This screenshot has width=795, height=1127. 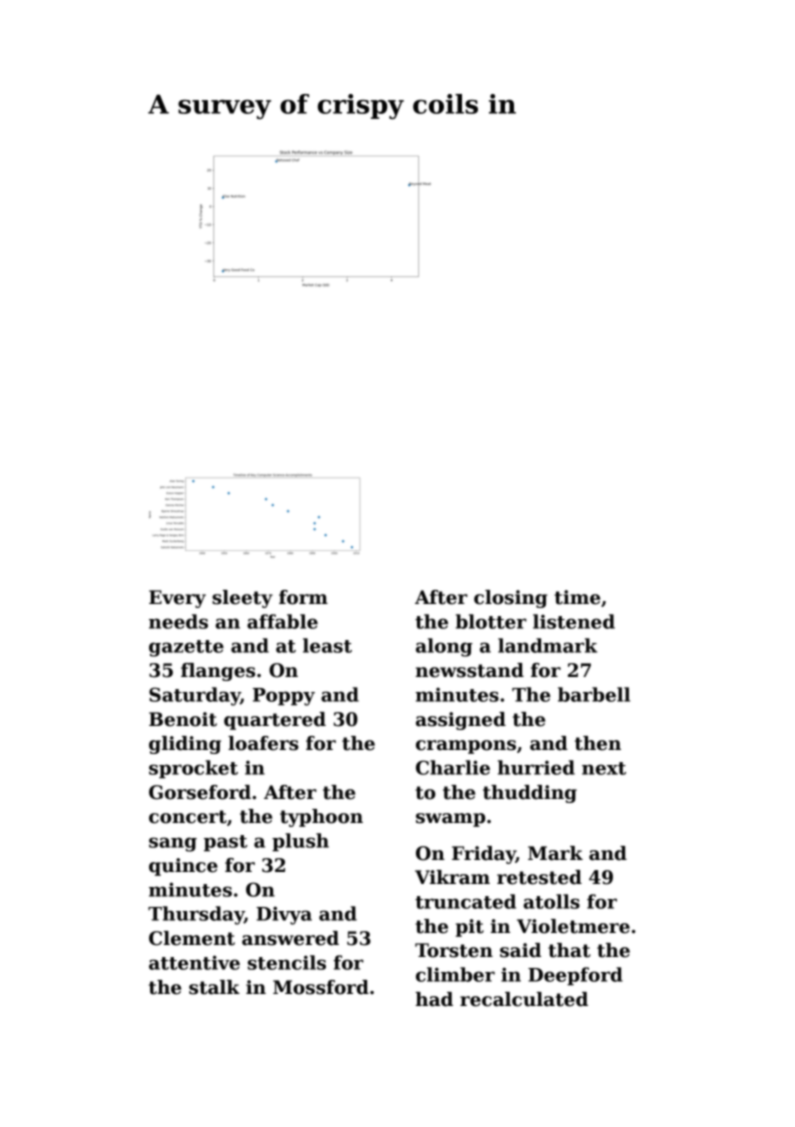 What do you see at coordinates (242, 599) in the screenshot?
I see `sleety` at bounding box center [242, 599].
